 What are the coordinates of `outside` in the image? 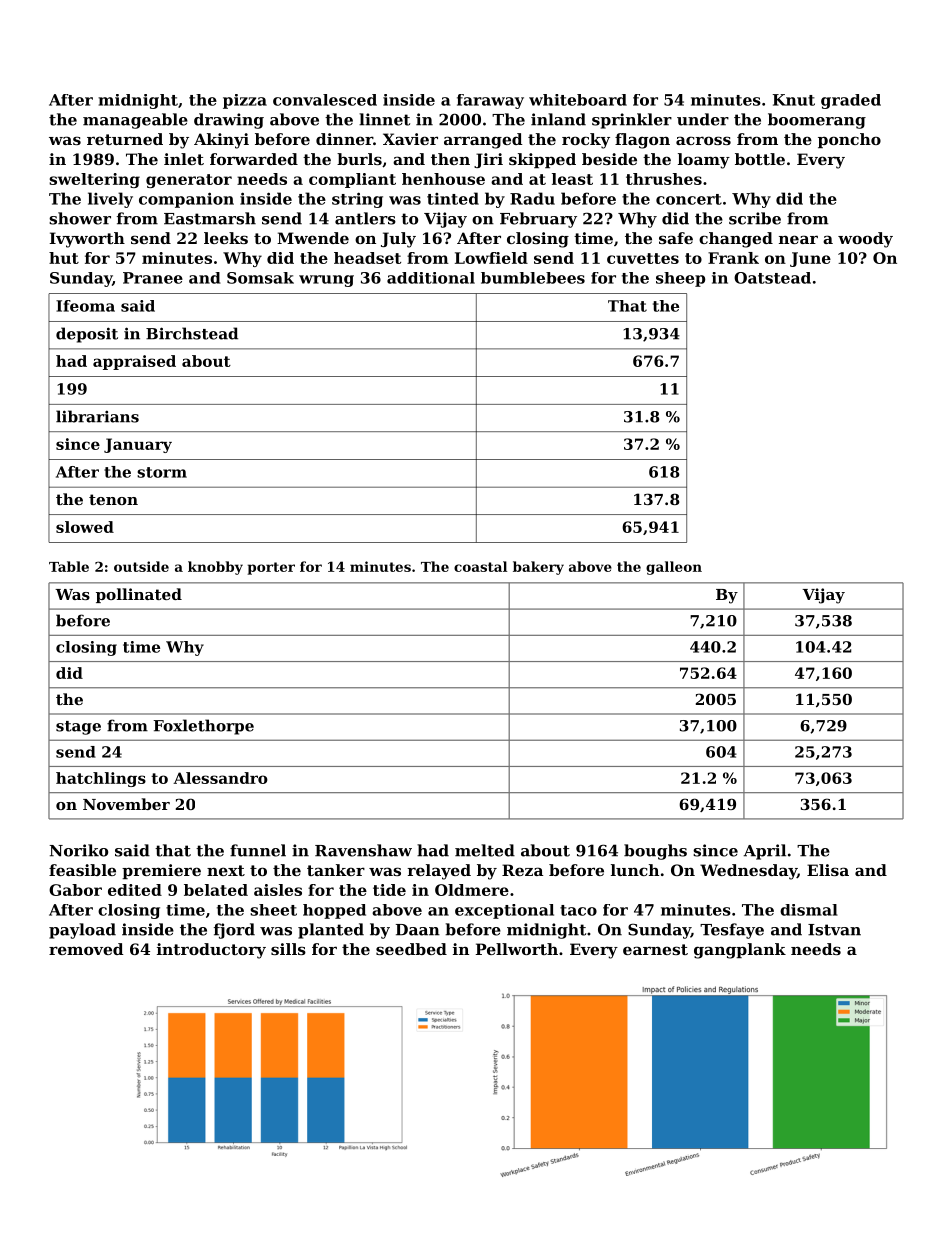 It's located at (141, 566).
